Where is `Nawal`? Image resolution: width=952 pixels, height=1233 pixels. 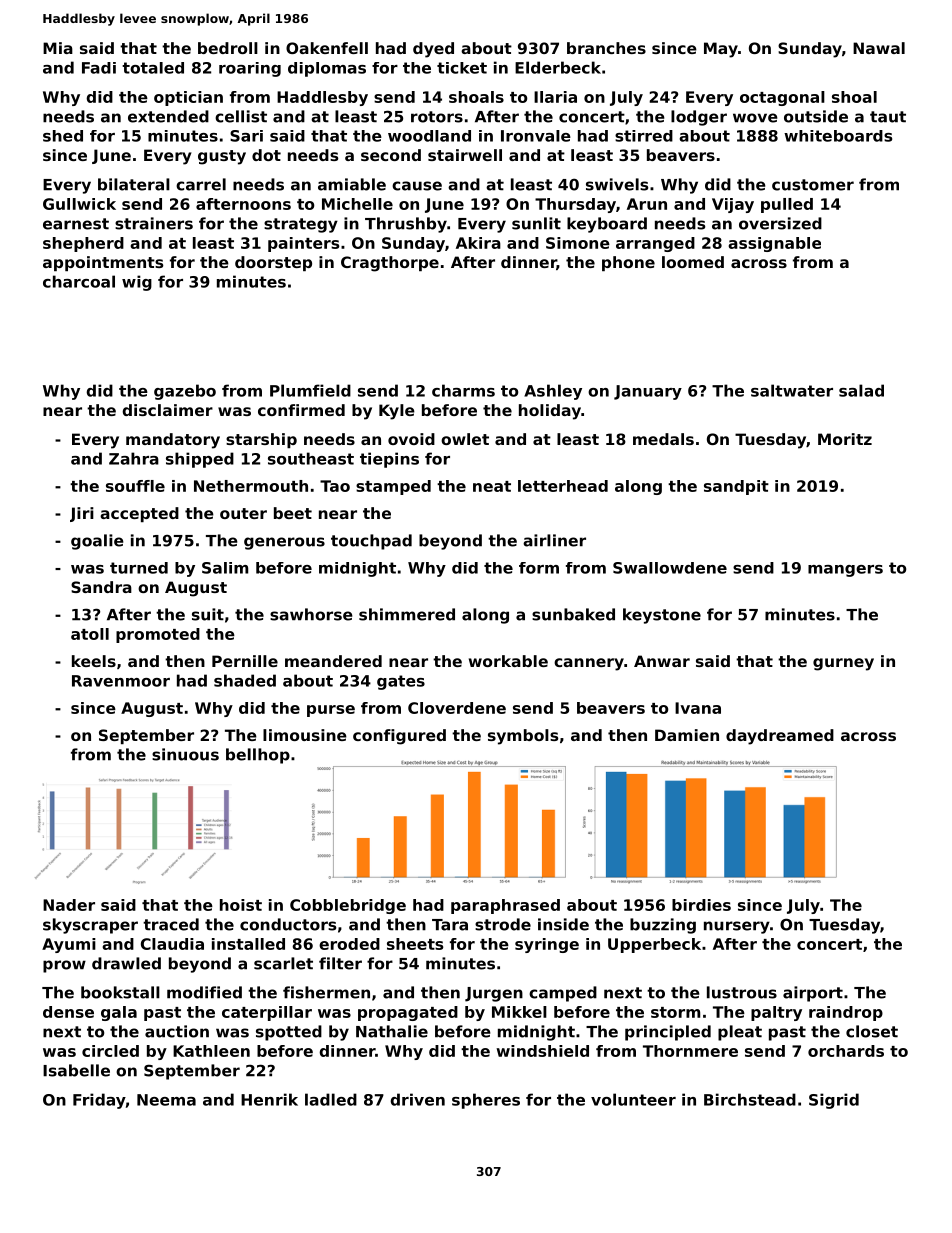 Nawal is located at coordinates (879, 48).
